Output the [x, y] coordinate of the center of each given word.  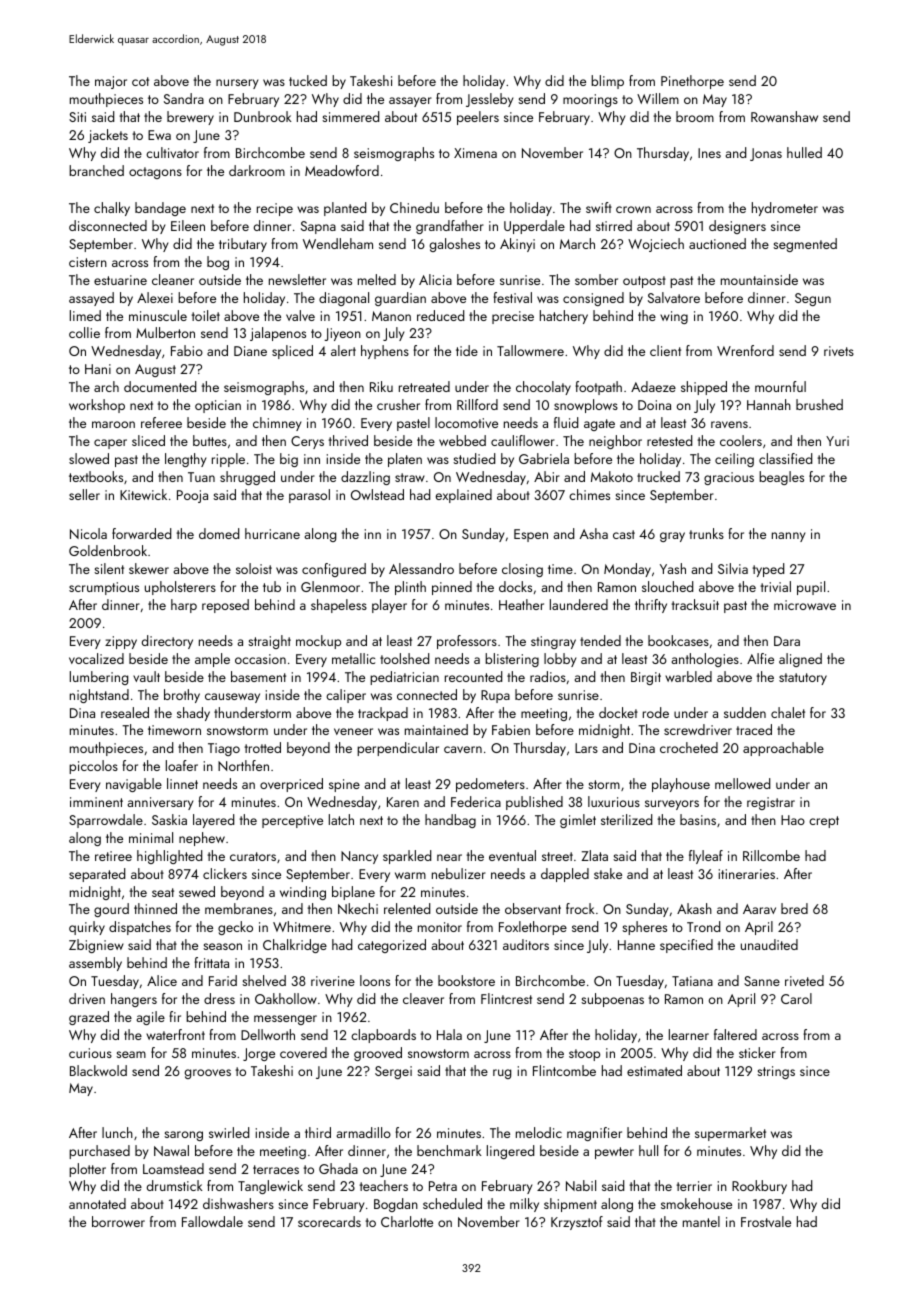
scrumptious [104, 588]
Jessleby [489, 100]
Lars [586, 748]
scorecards [329, 1221]
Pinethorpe [692, 82]
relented [407, 908]
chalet [788, 712]
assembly [95, 964]
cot [140, 81]
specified [686, 946]
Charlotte [407, 1221]
